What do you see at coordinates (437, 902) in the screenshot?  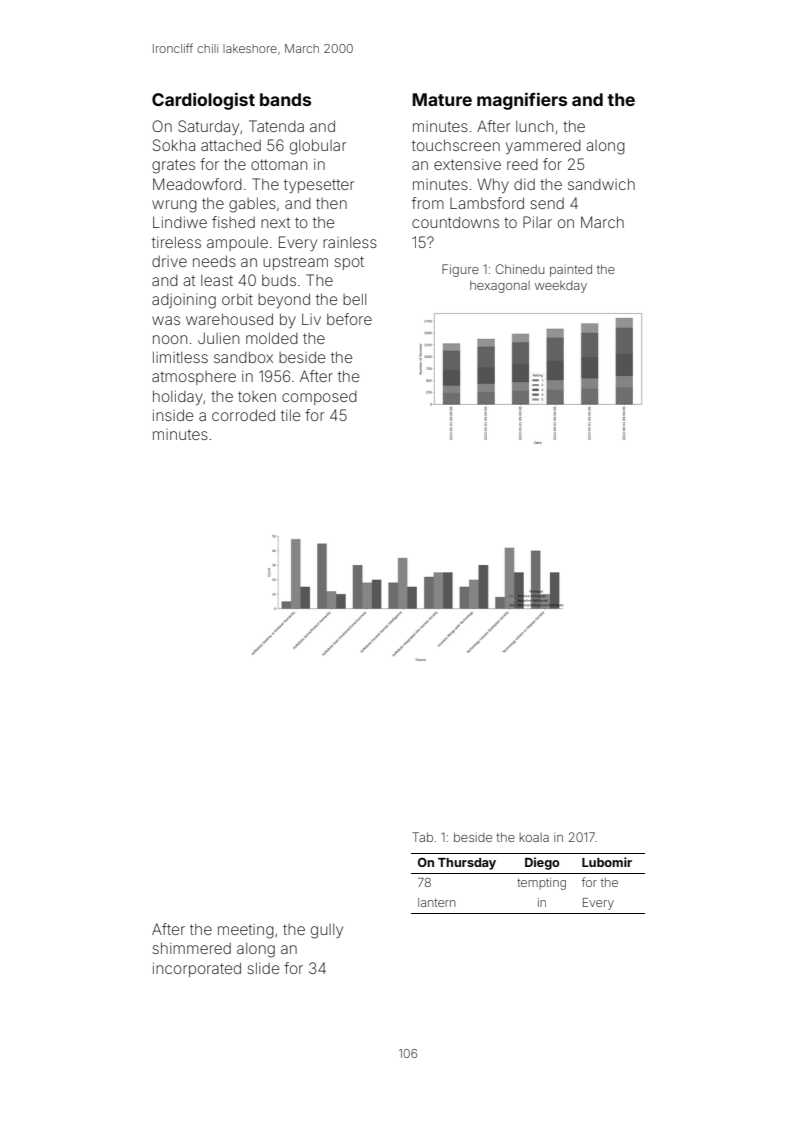 I see `lantern` at bounding box center [437, 902].
